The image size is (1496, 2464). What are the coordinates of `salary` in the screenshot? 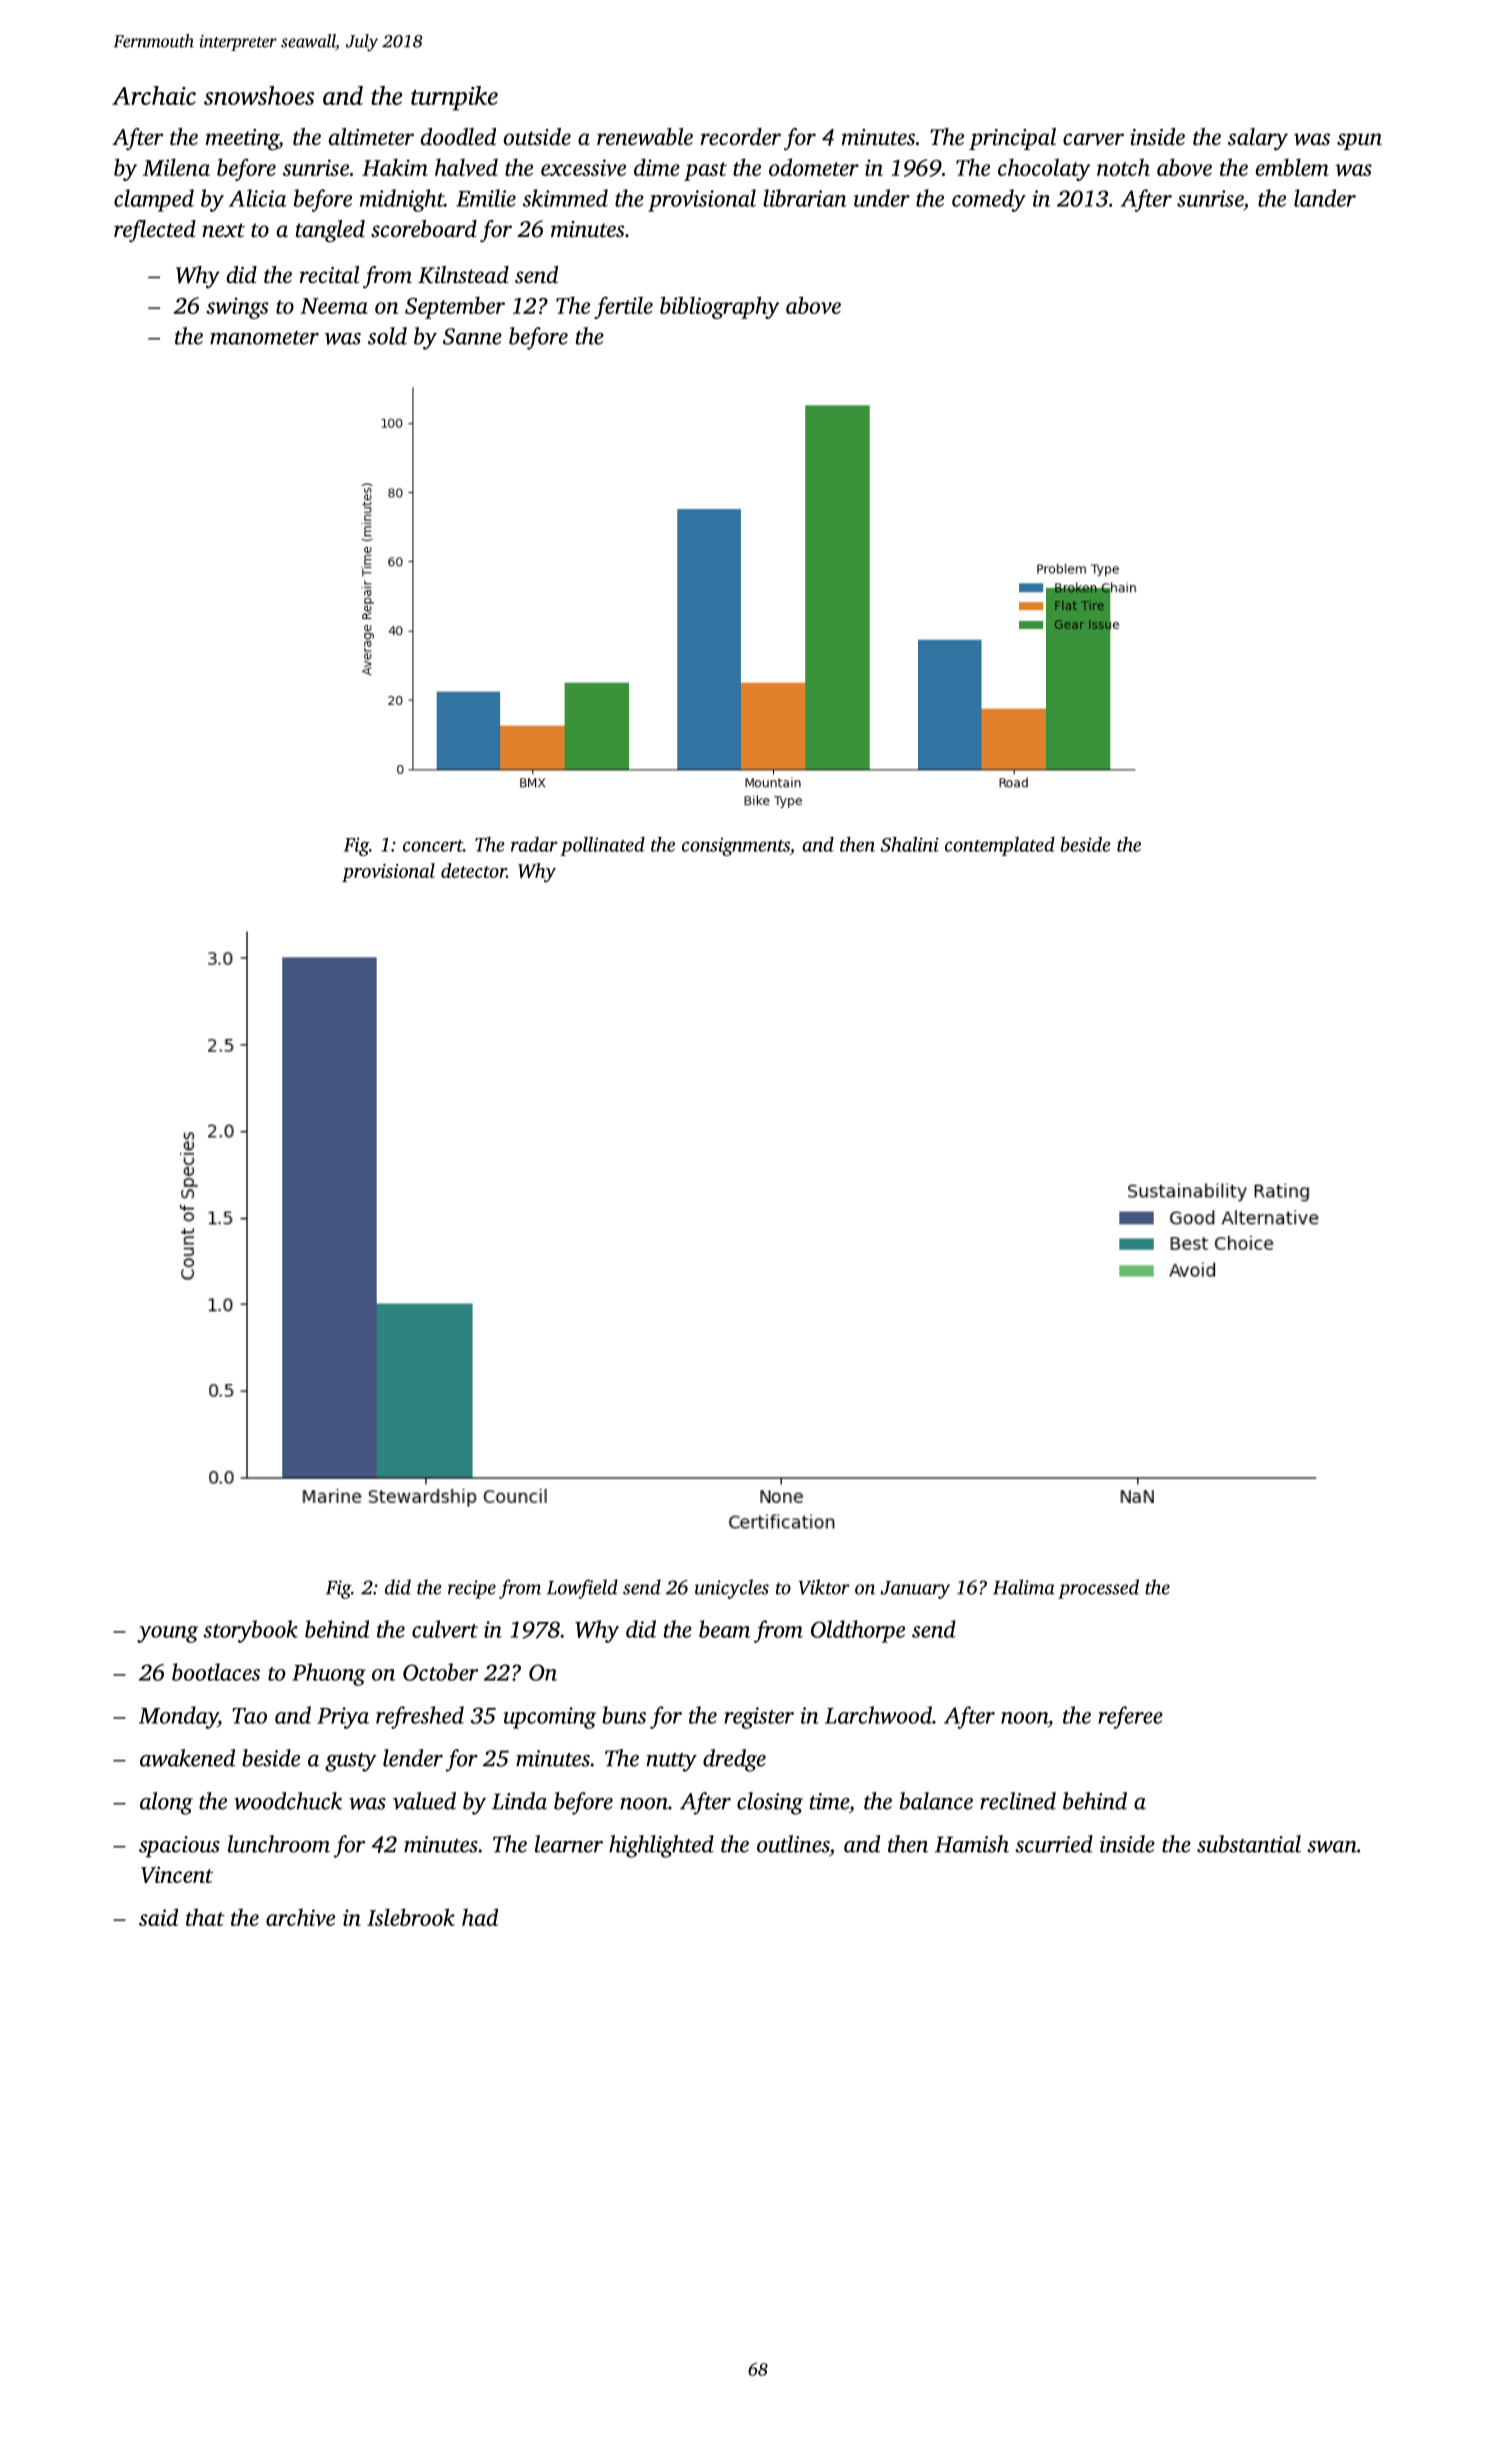 It's located at (1258, 139).
